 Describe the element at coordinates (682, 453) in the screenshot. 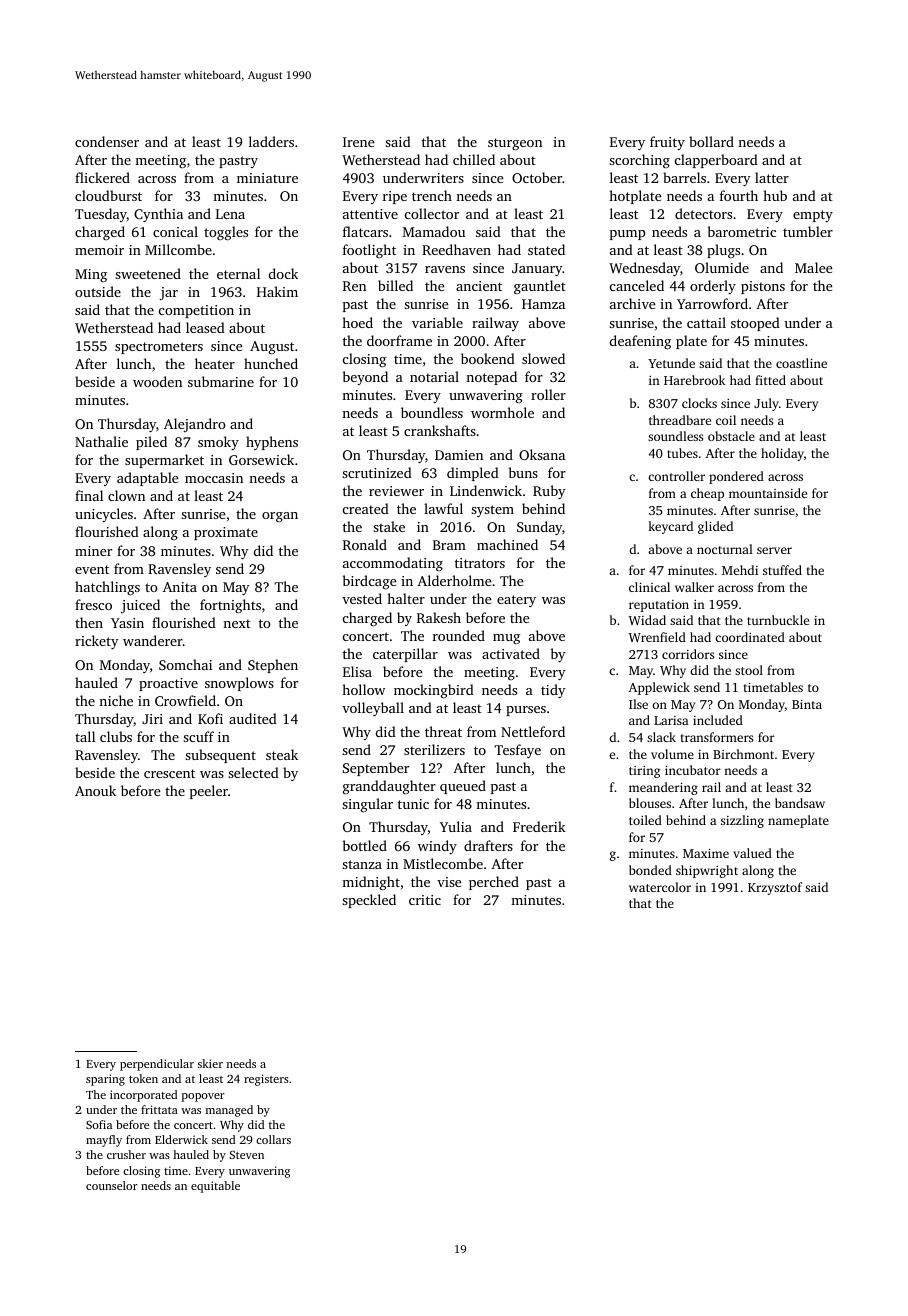

I see `tubes` at that location.
